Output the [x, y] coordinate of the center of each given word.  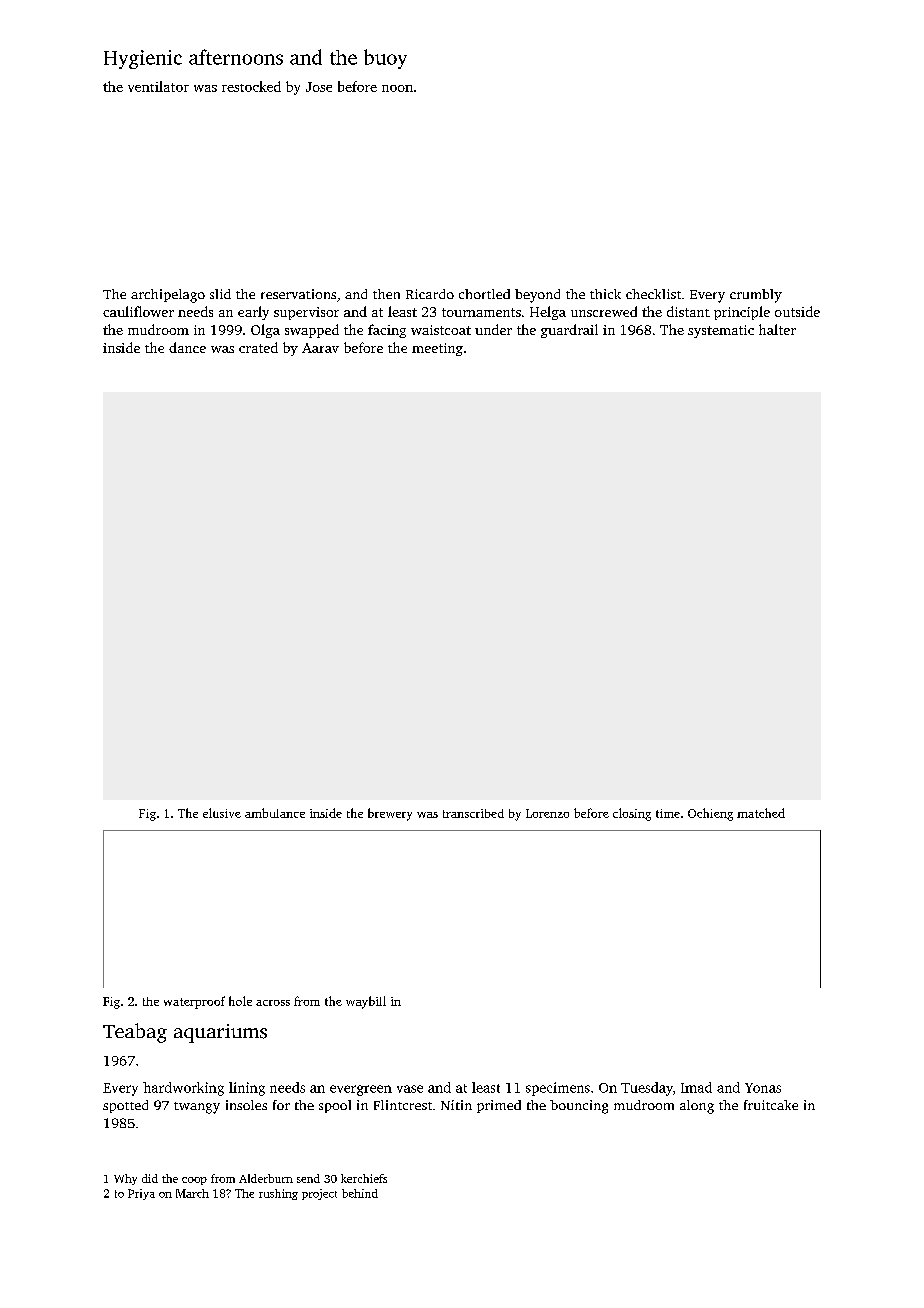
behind [360, 1193]
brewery [390, 814]
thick [605, 294]
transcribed [473, 813]
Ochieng [710, 814]
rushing [278, 1194]
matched [761, 813]
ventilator [158, 86]
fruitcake [771, 1105]
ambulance [275, 813]
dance [187, 347]
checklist [653, 294]
